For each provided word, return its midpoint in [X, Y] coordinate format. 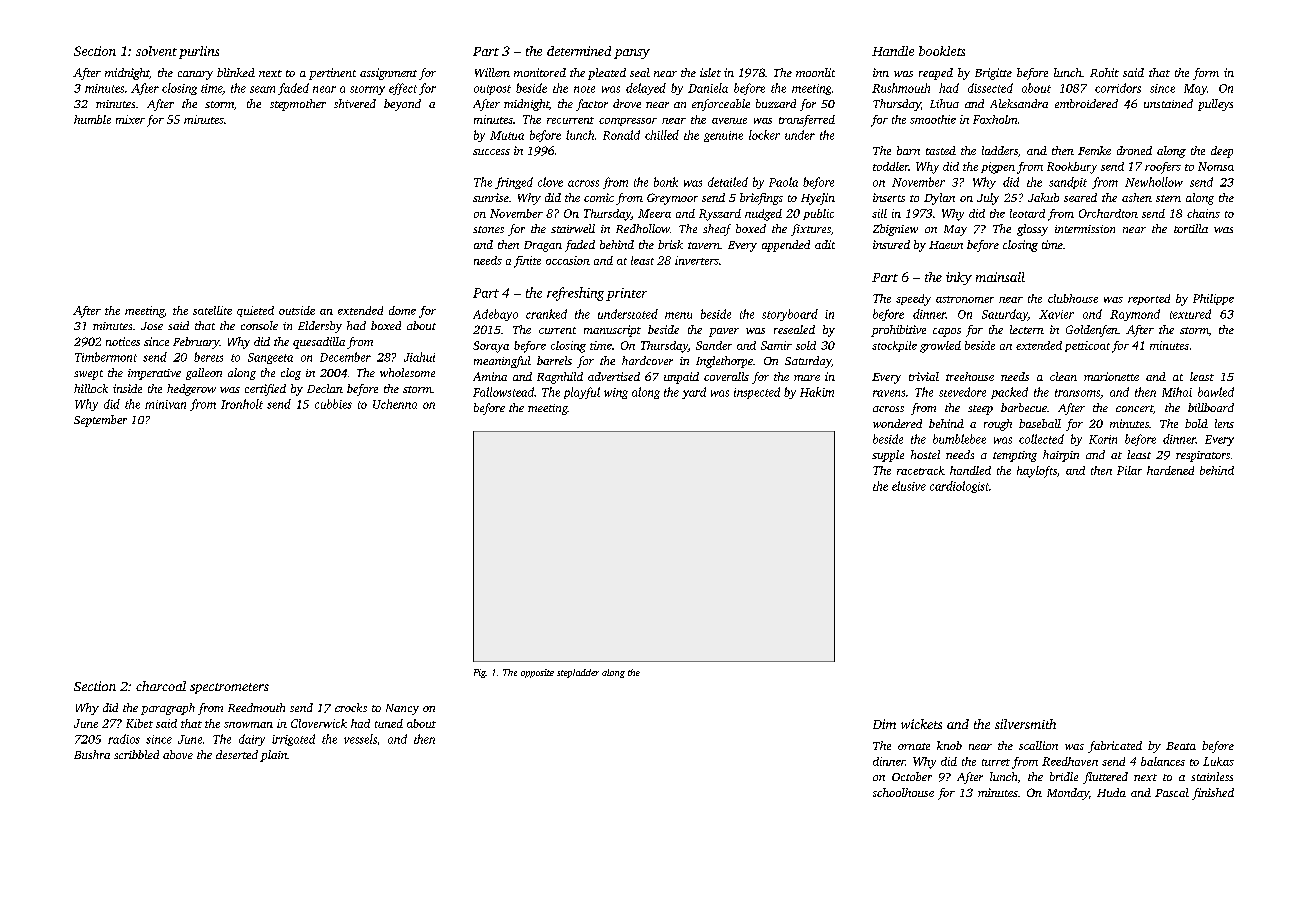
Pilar [1129, 470]
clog [291, 374]
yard [694, 393]
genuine [723, 136]
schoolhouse [903, 792]
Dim [884, 724]
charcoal [161, 686]
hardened [1170, 470]
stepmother [298, 105]
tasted [941, 150]
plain [273, 756]
